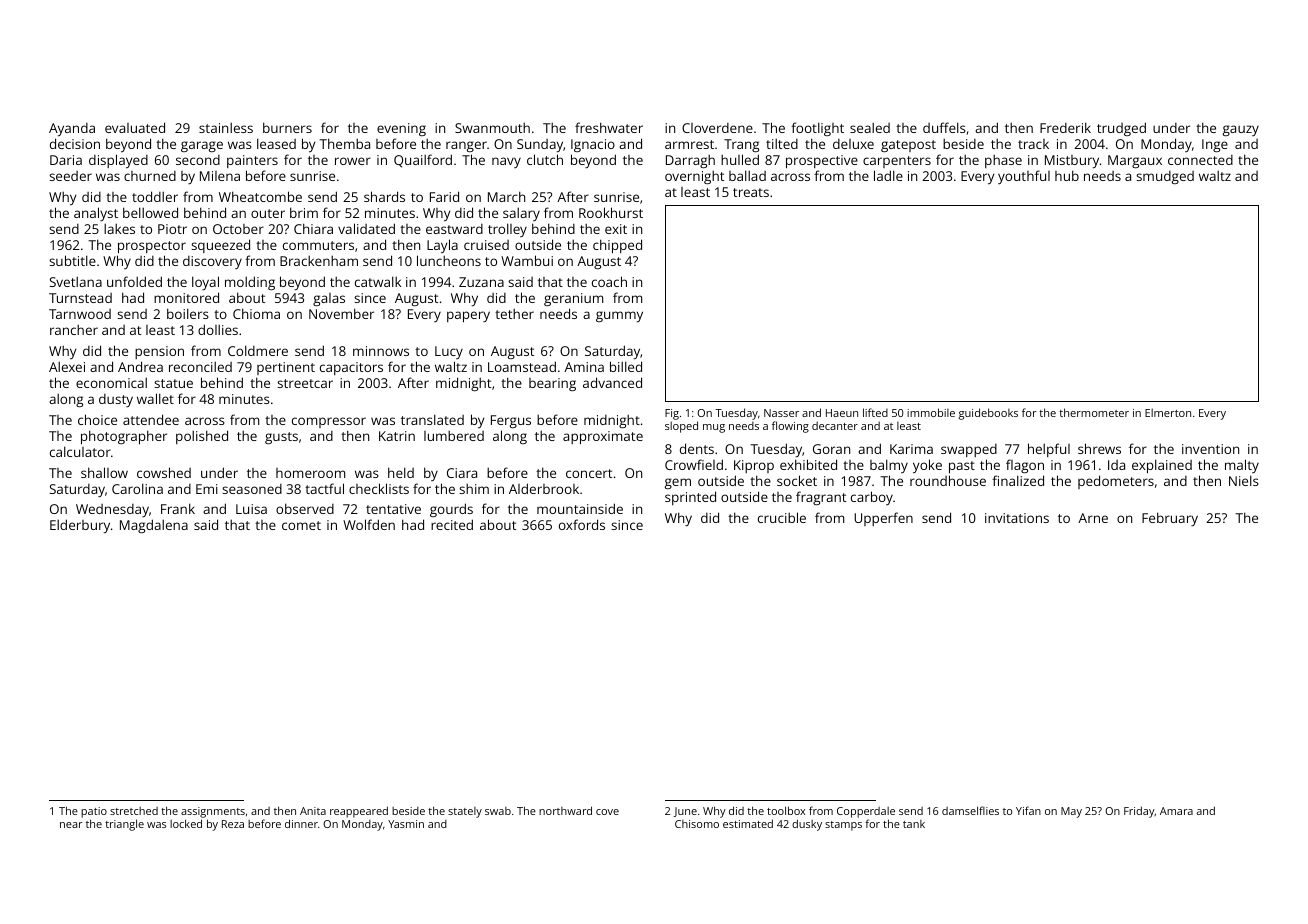  Describe the element at coordinates (205, 283) in the document. I see `loyal` at that location.
